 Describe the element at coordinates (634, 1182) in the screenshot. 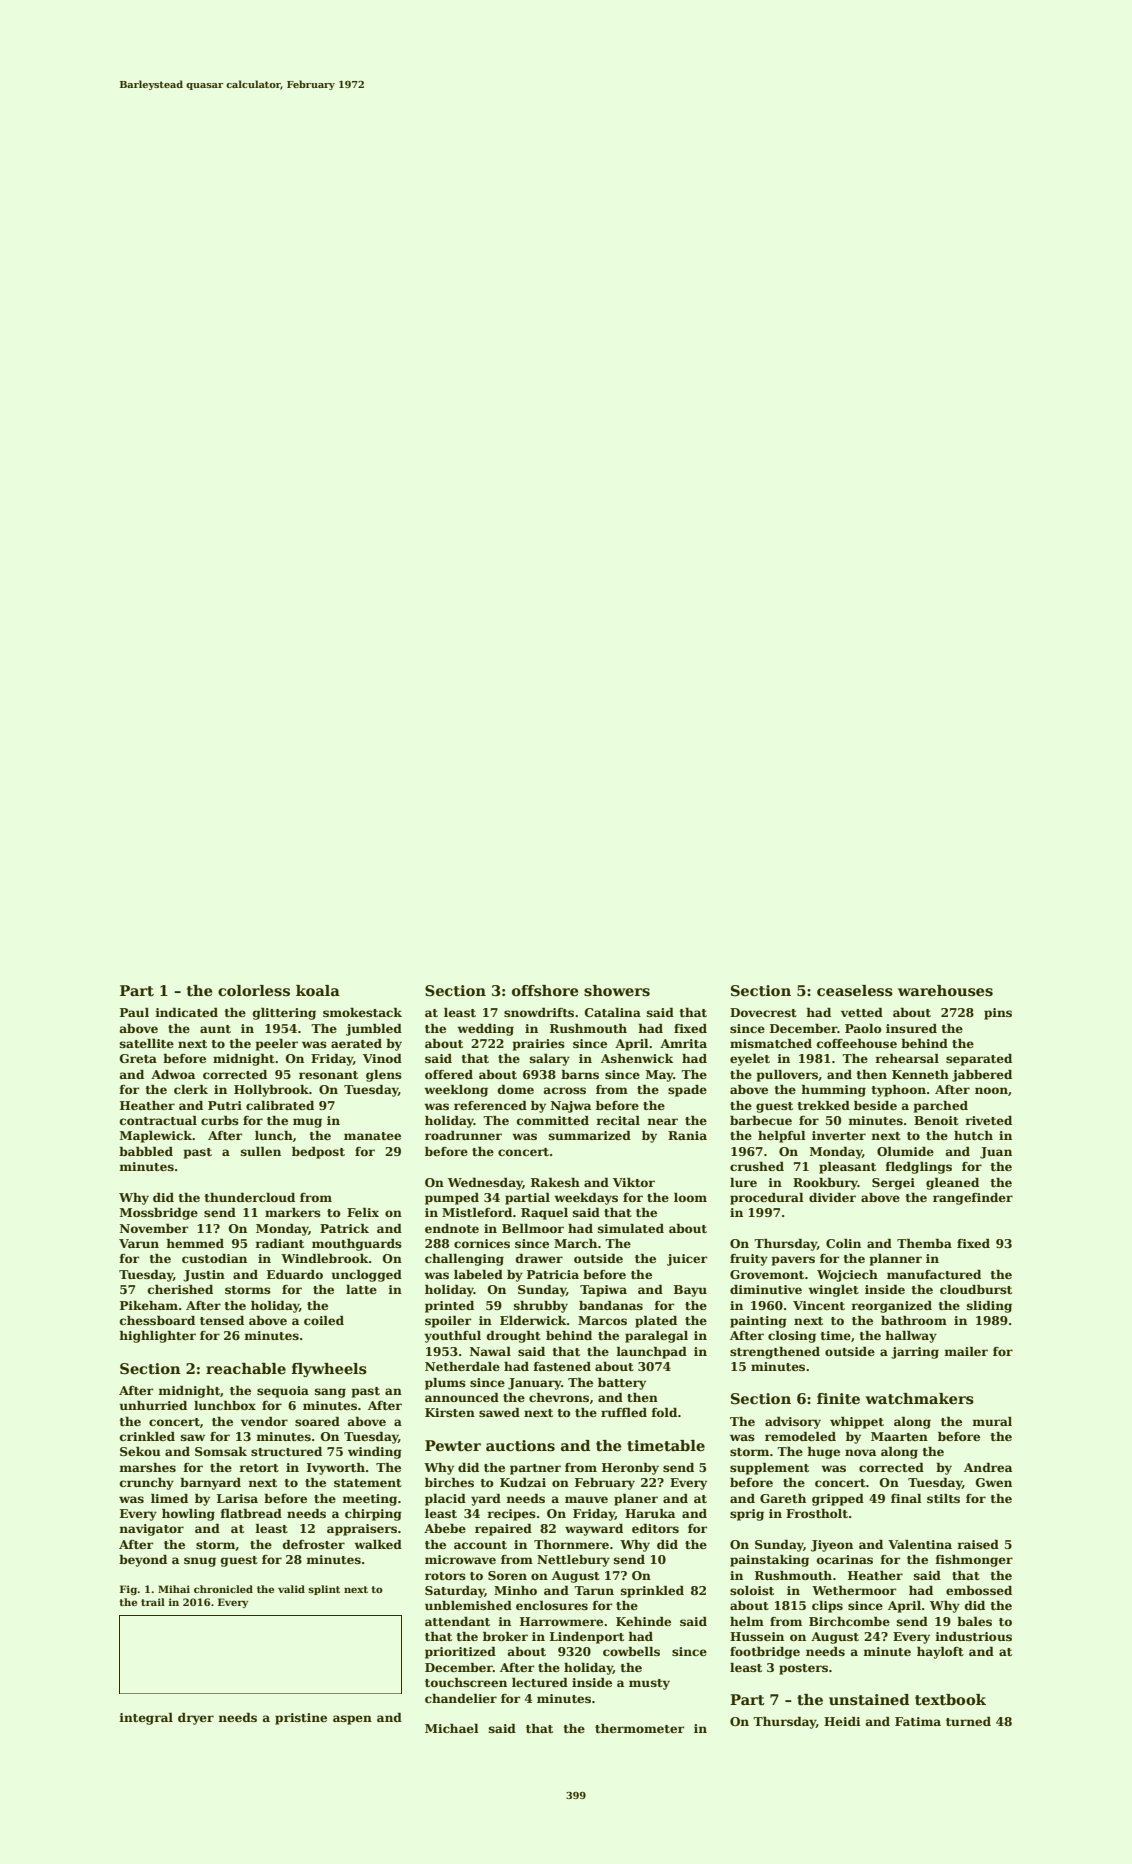

I see `Viktor` at that location.
